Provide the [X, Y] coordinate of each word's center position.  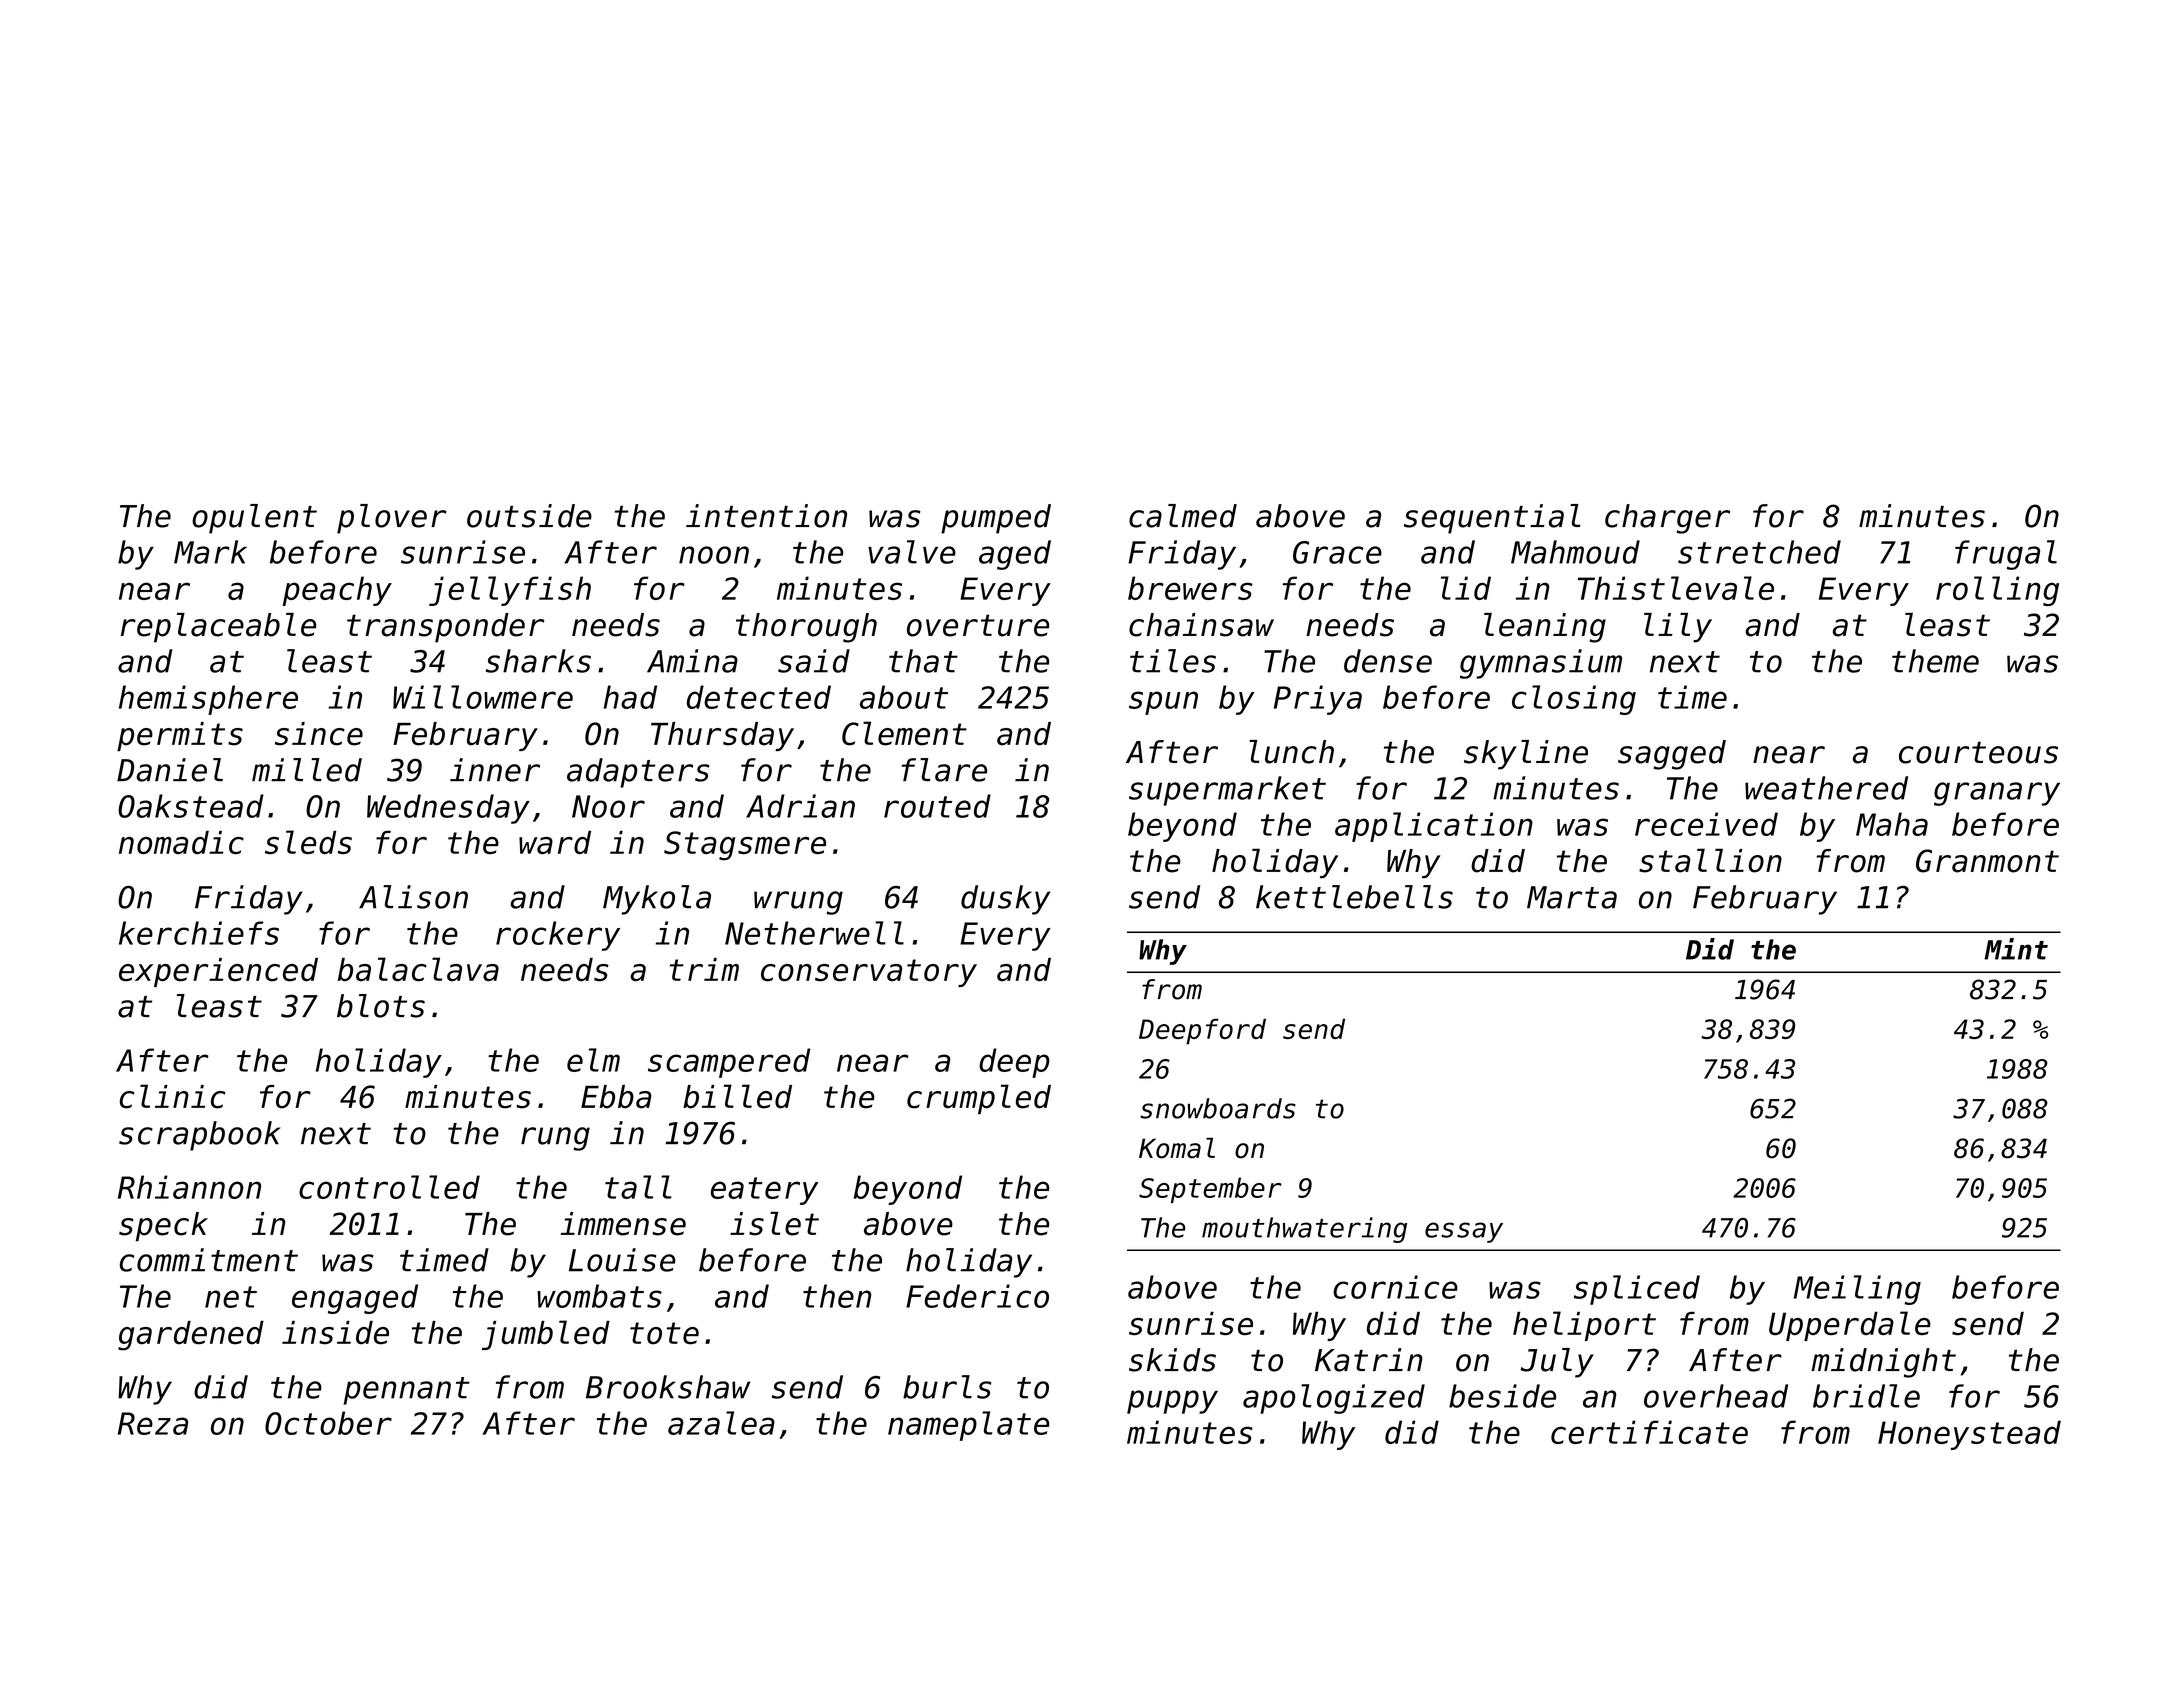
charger [1667, 519]
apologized [1334, 1399]
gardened [191, 1336]
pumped [996, 519]
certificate [1649, 1432]
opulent [254, 519]
